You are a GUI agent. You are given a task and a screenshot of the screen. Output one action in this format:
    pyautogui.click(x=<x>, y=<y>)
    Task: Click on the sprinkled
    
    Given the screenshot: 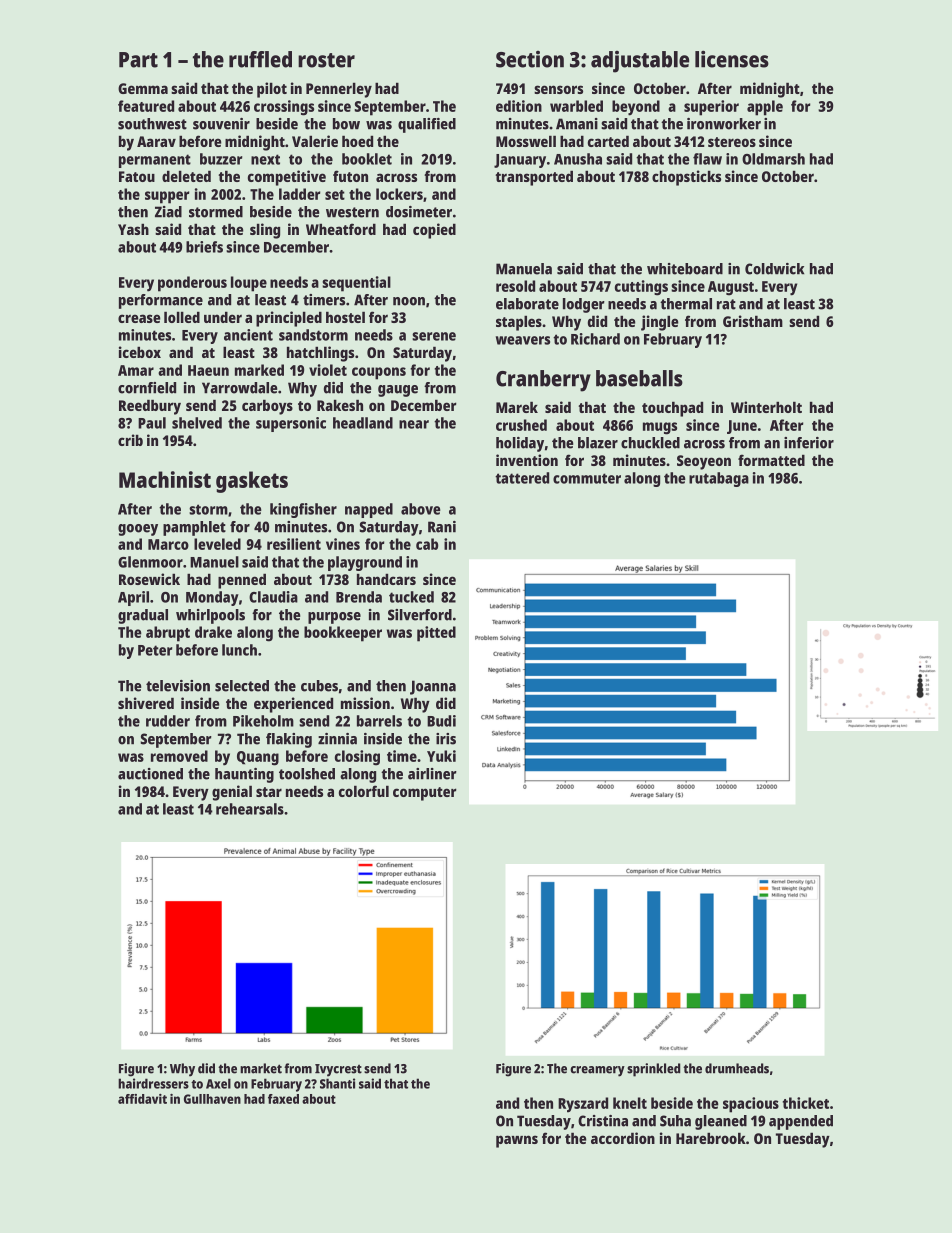 What is the action you would take?
    pyautogui.click(x=653, y=1070)
